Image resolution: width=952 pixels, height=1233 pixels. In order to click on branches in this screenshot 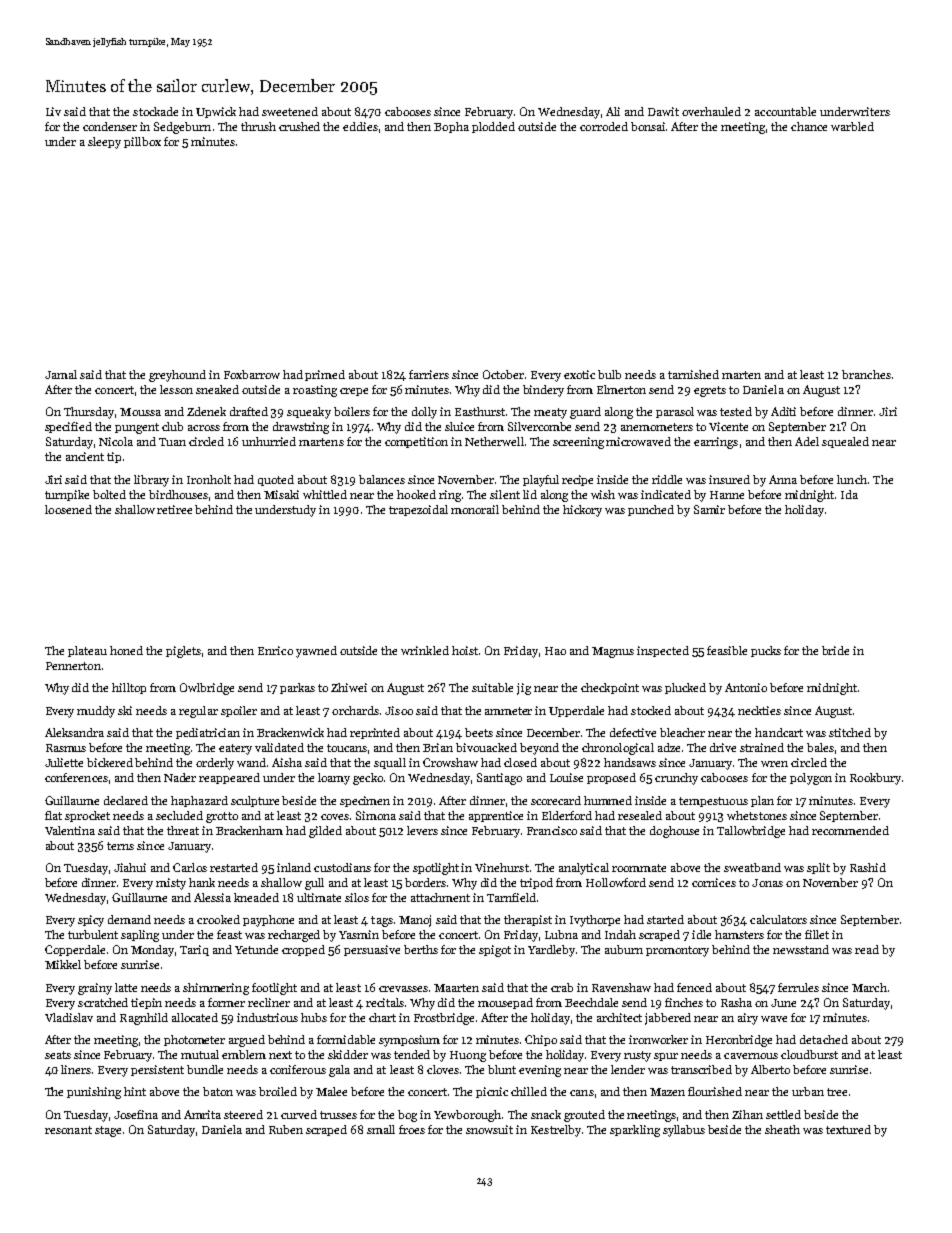, I will do `click(866, 374)`.
